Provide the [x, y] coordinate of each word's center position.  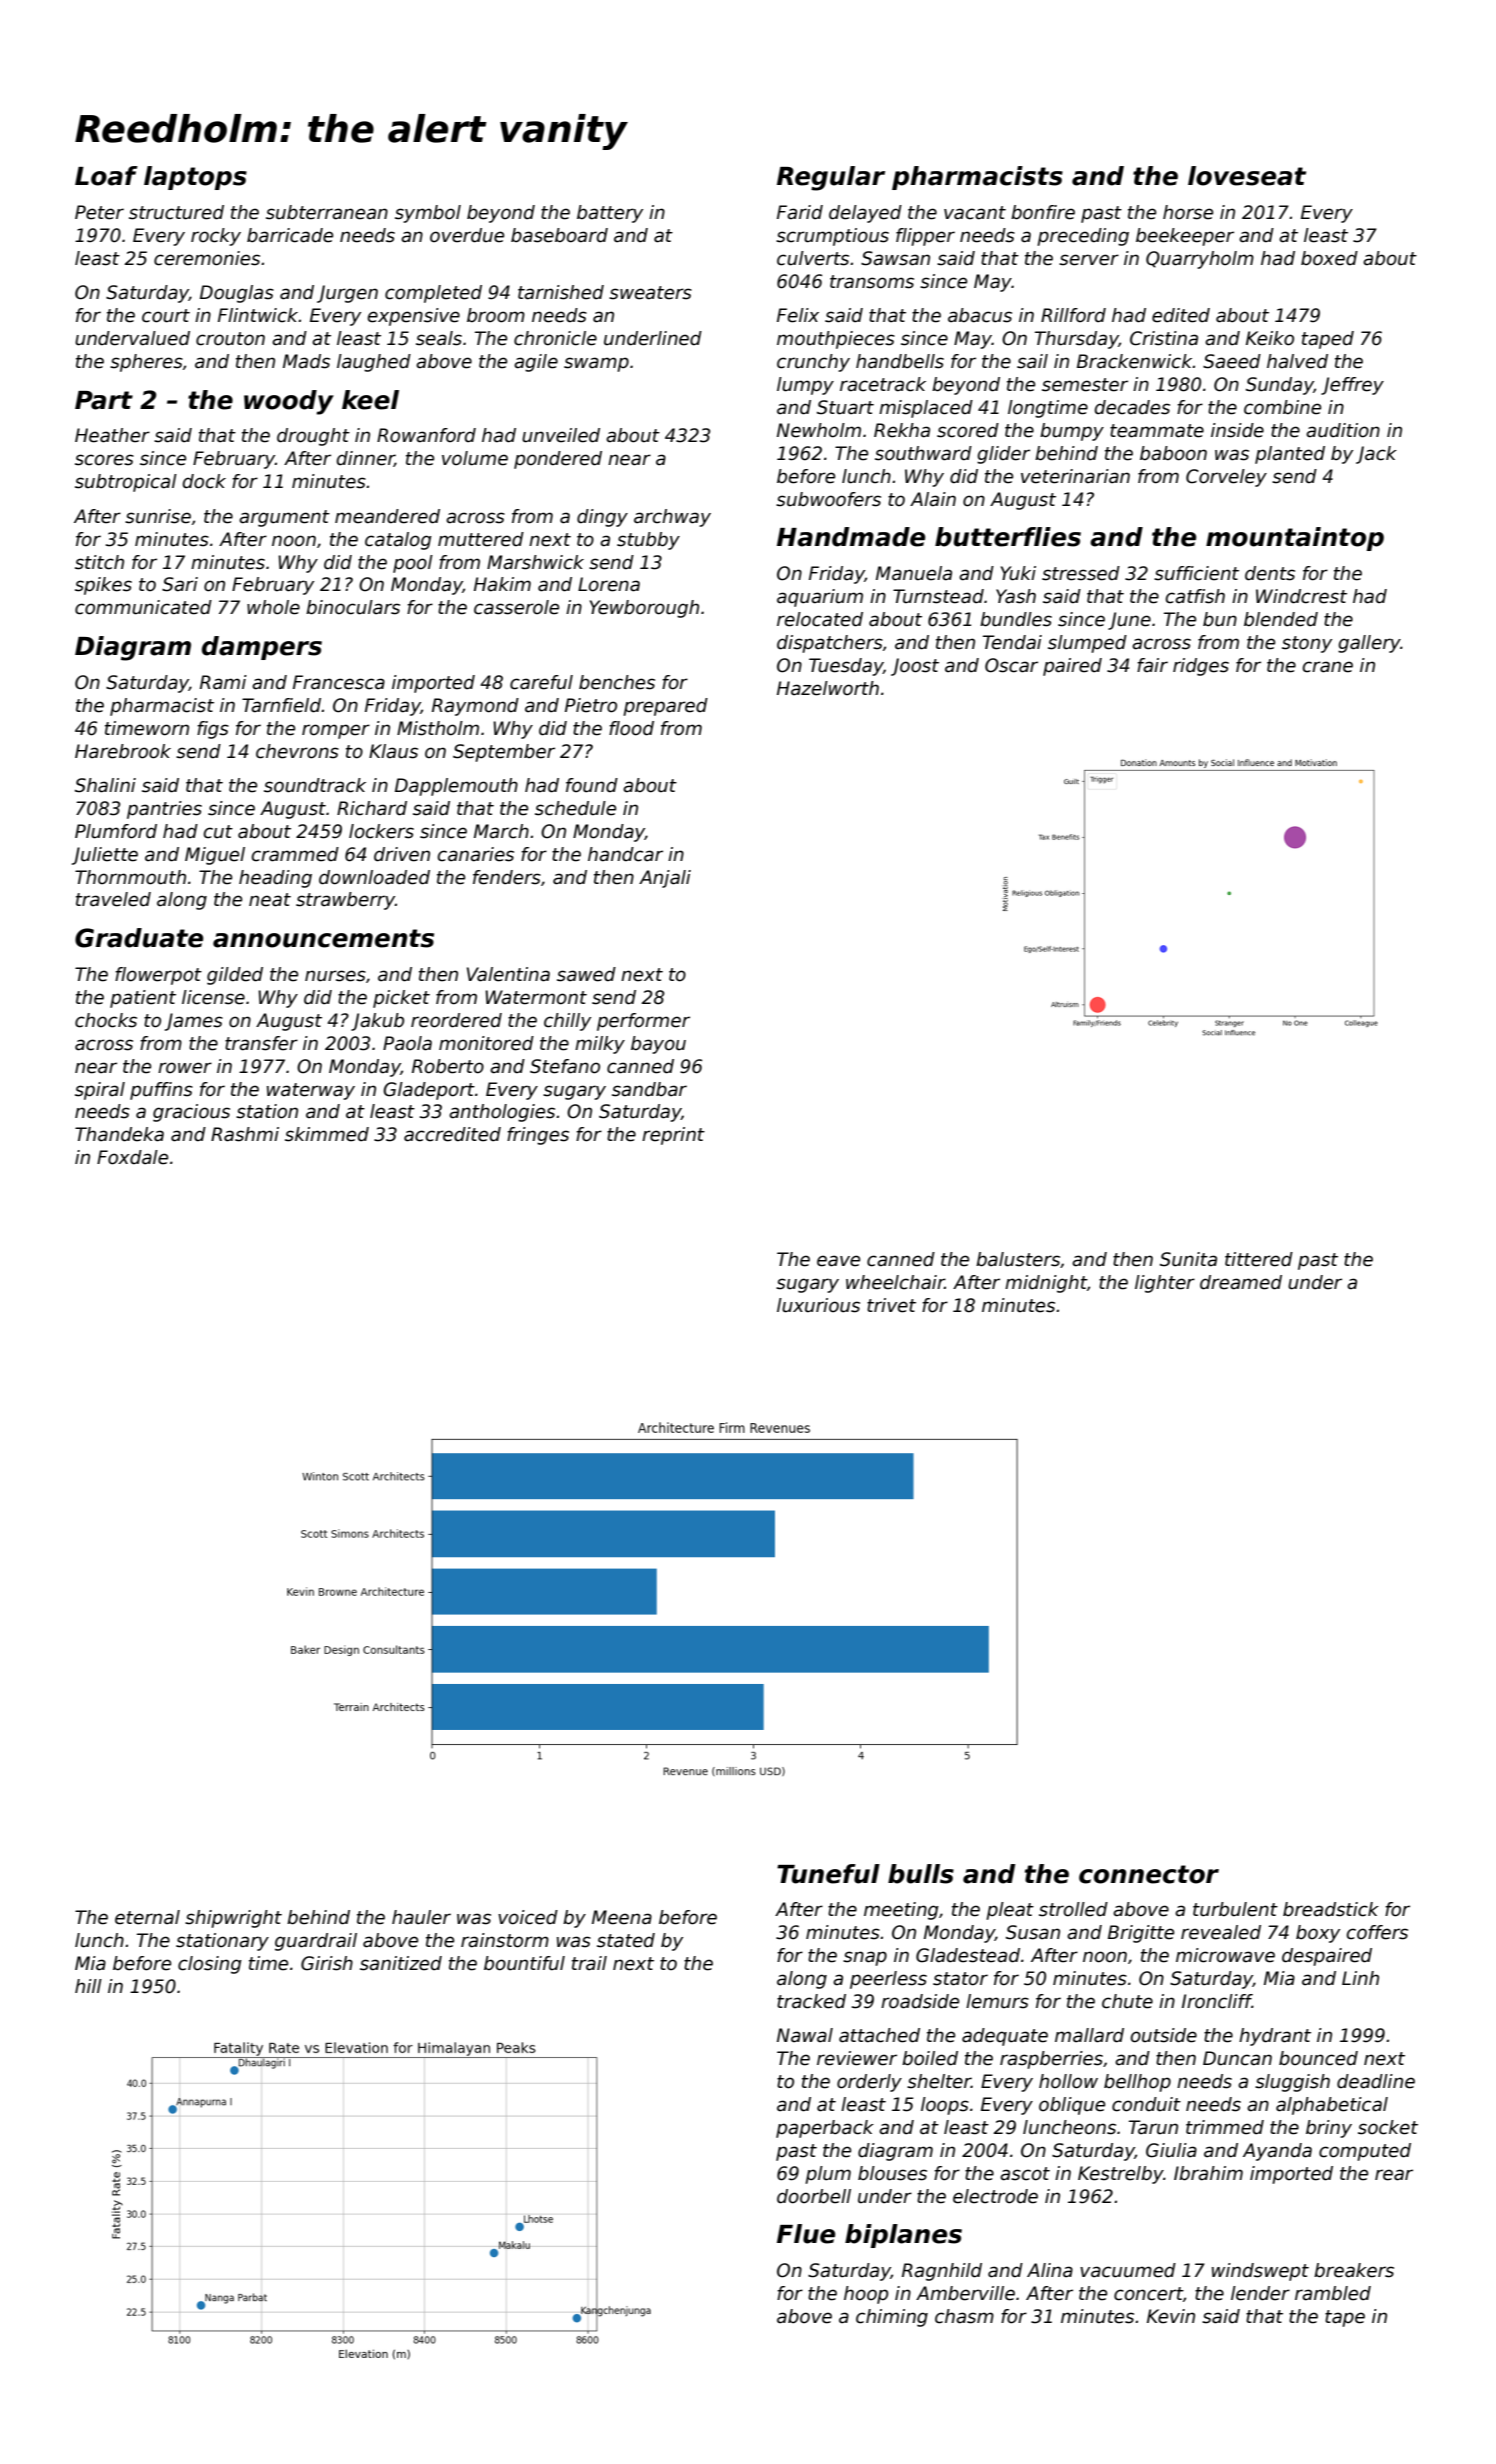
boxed [1329, 258]
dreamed [1241, 1282]
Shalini [105, 785]
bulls [921, 1874]
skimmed [327, 1134]
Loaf [106, 176]
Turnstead [938, 596]
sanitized [401, 1963]
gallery [1369, 644]
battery [610, 214]
